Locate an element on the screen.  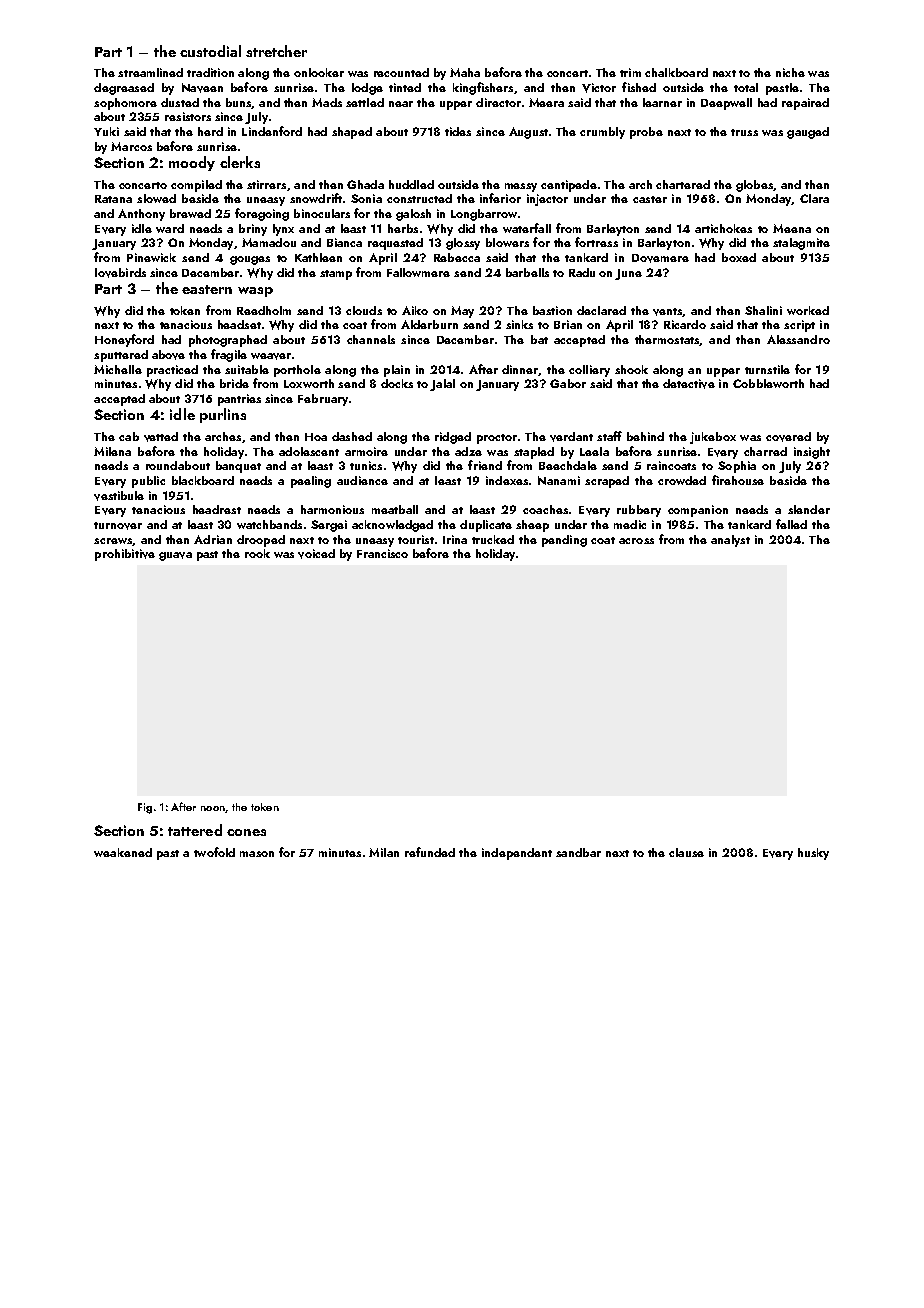
refunded is located at coordinates (430, 852).
